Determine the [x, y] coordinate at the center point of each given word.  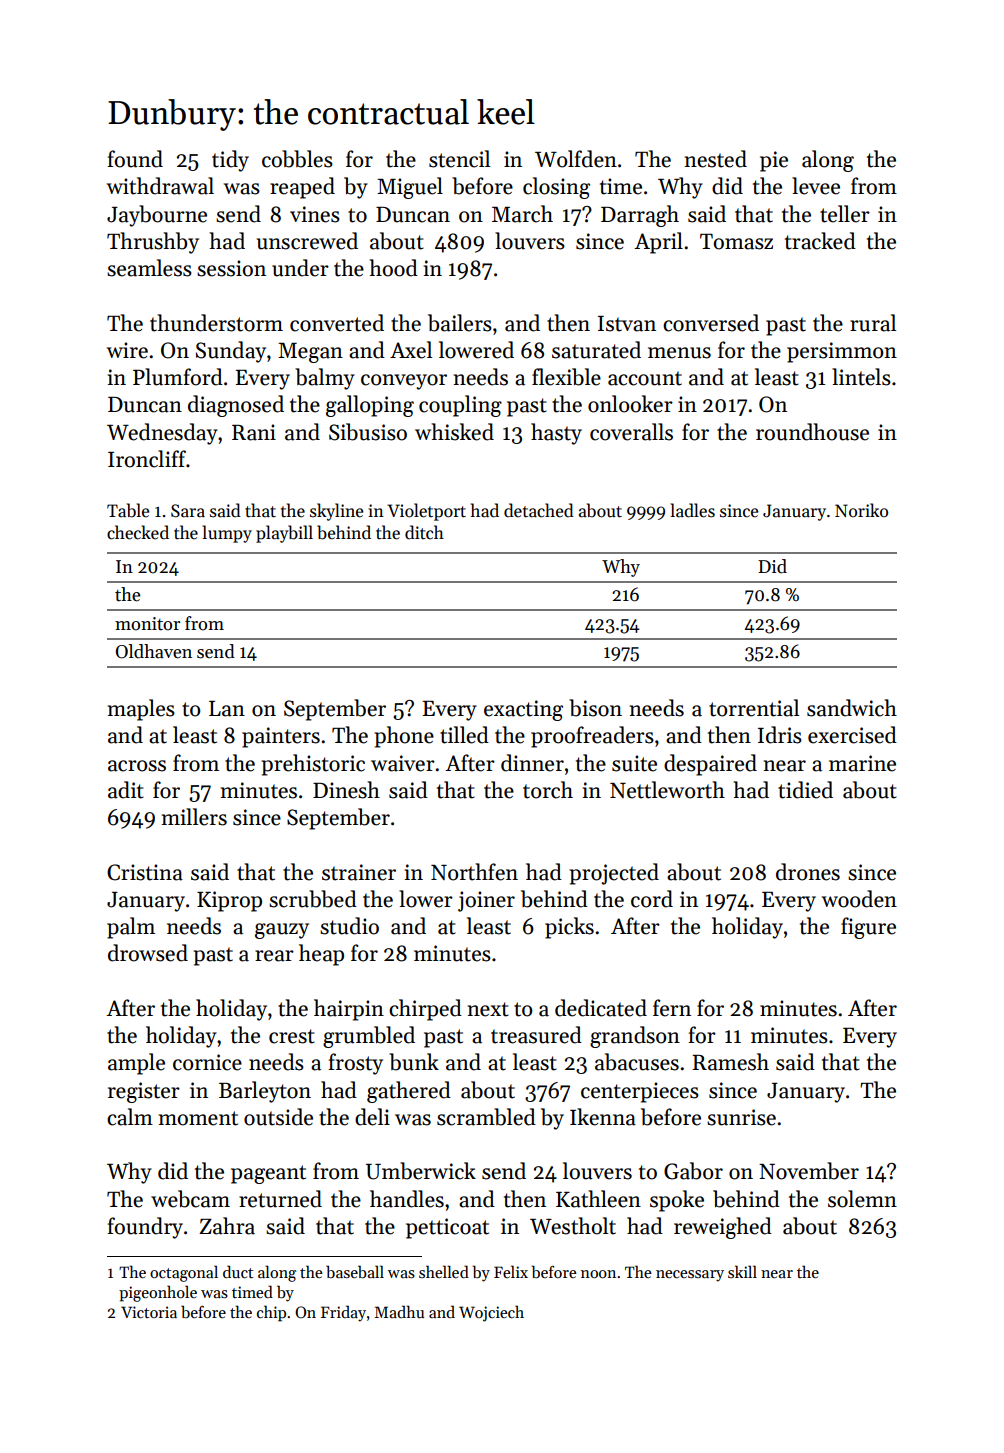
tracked [820, 241]
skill [742, 1271]
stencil [459, 159]
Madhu [399, 1311]
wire [127, 350]
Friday [343, 1313]
